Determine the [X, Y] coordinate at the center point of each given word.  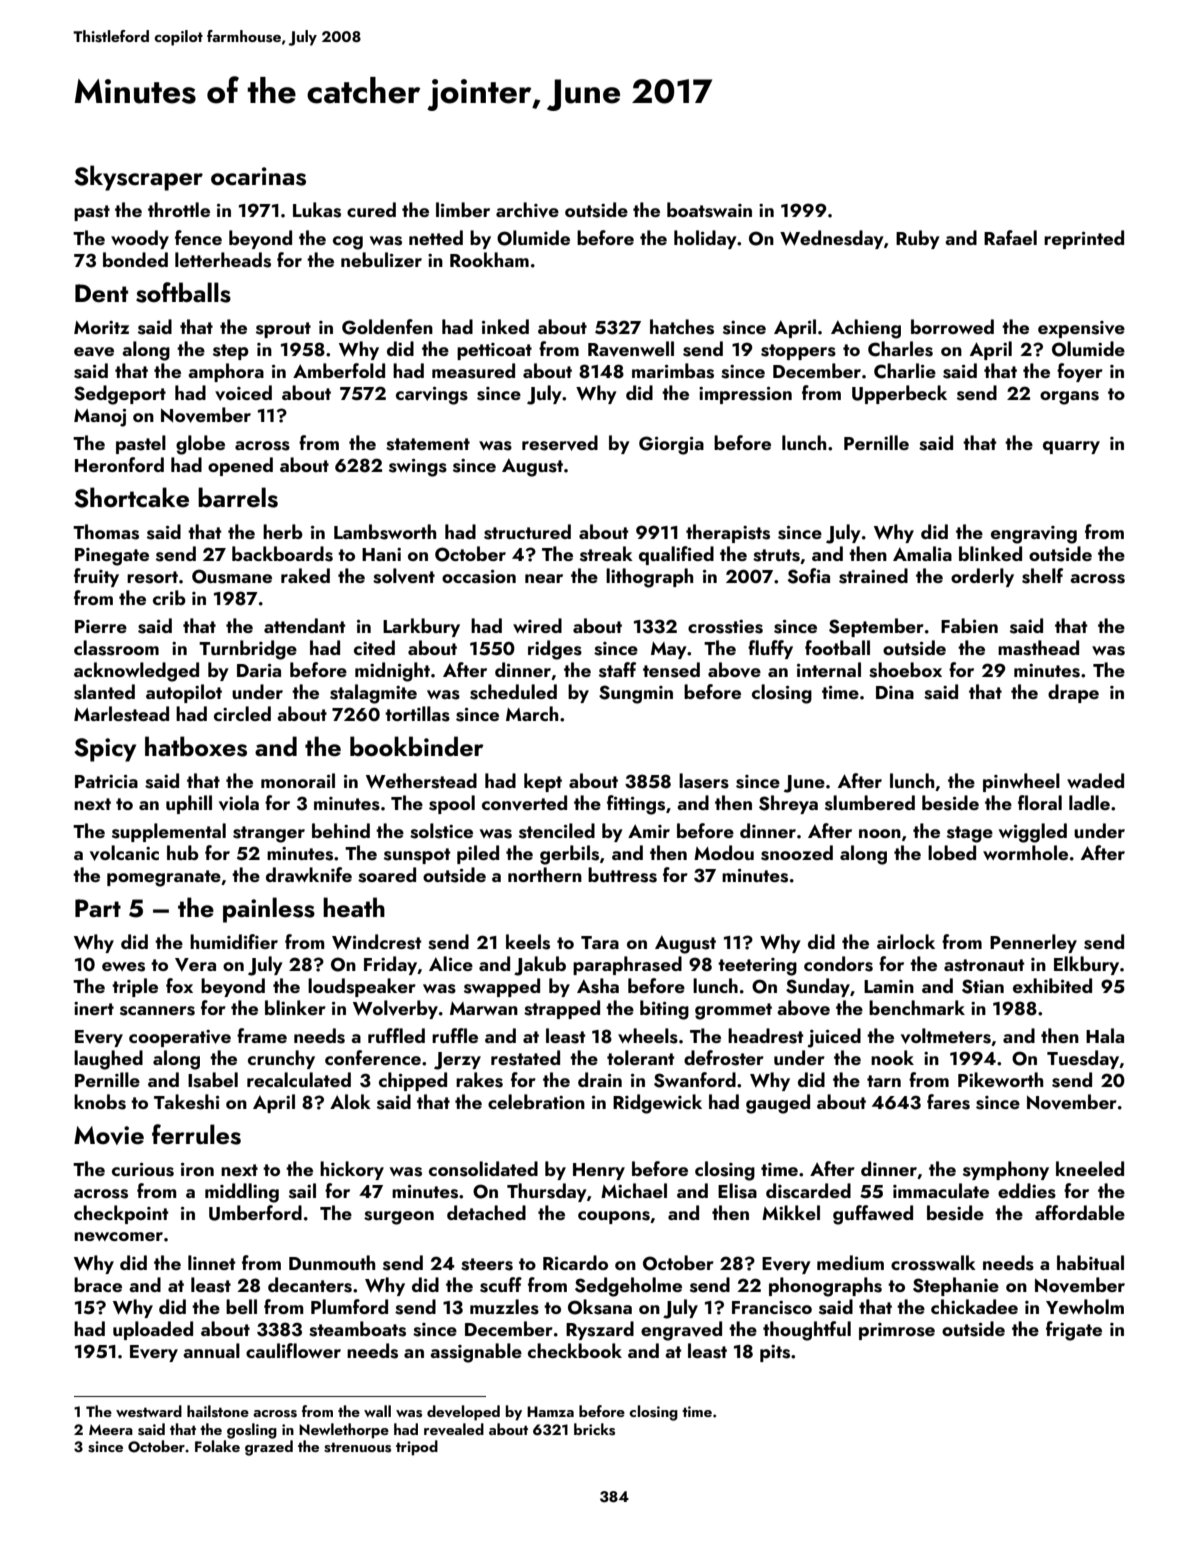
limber [463, 209]
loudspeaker [362, 987]
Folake [217, 1446]
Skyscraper [138, 178]
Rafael [1010, 237]
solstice [441, 831]
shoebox [905, 670]
